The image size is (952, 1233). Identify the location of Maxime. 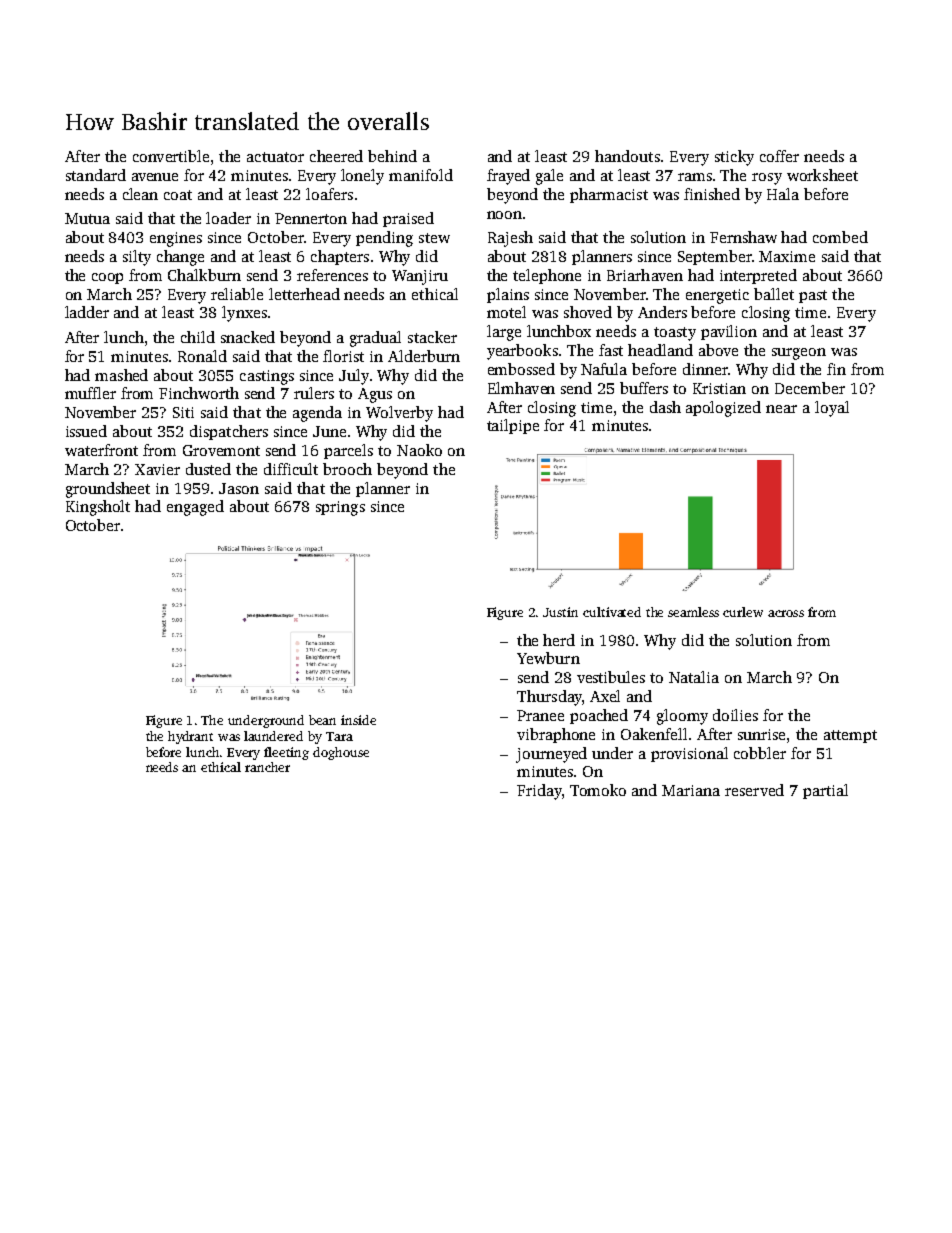
(787, 256).
